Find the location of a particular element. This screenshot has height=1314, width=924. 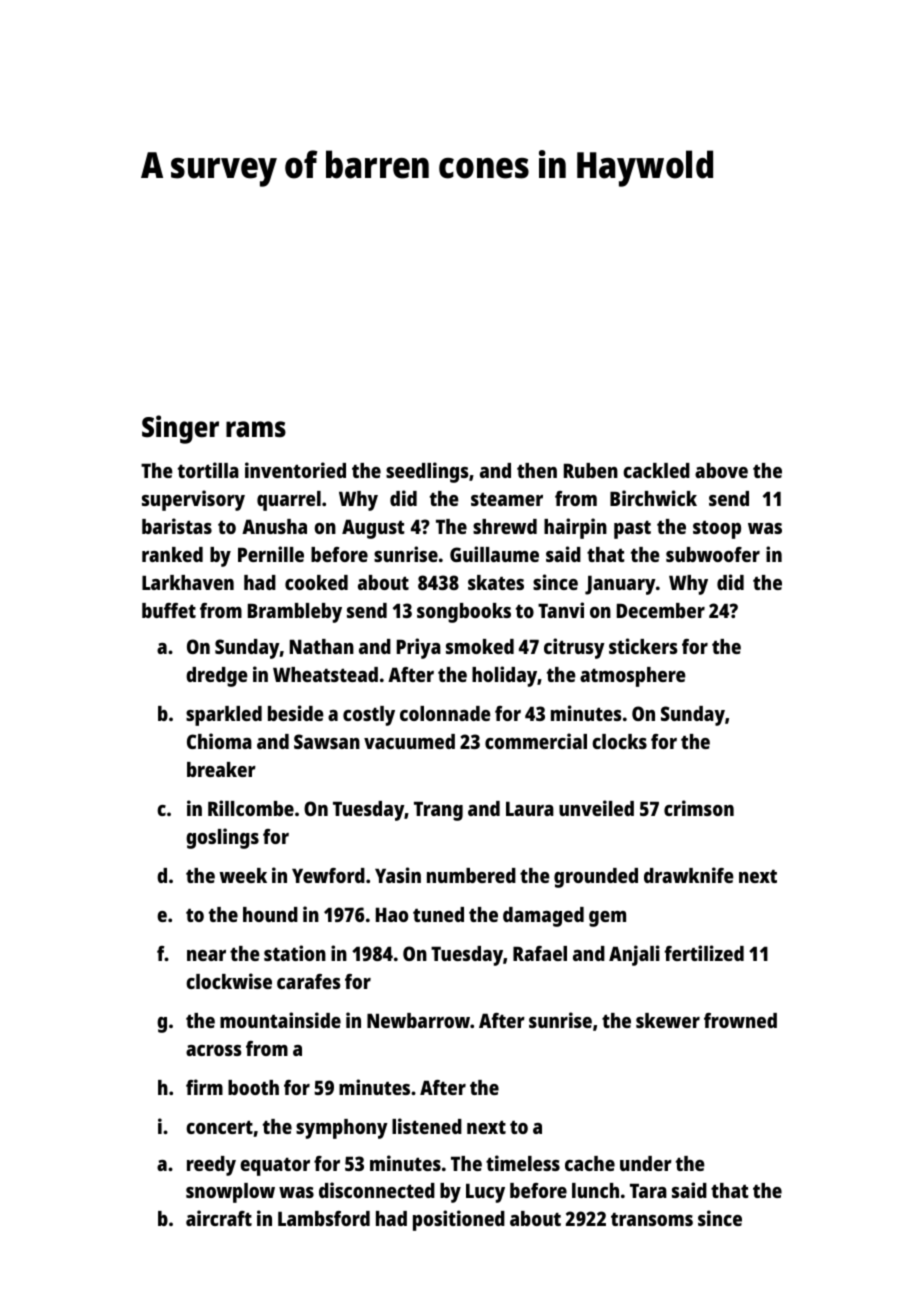

aircraft is located at coordinates (219, 1218).
